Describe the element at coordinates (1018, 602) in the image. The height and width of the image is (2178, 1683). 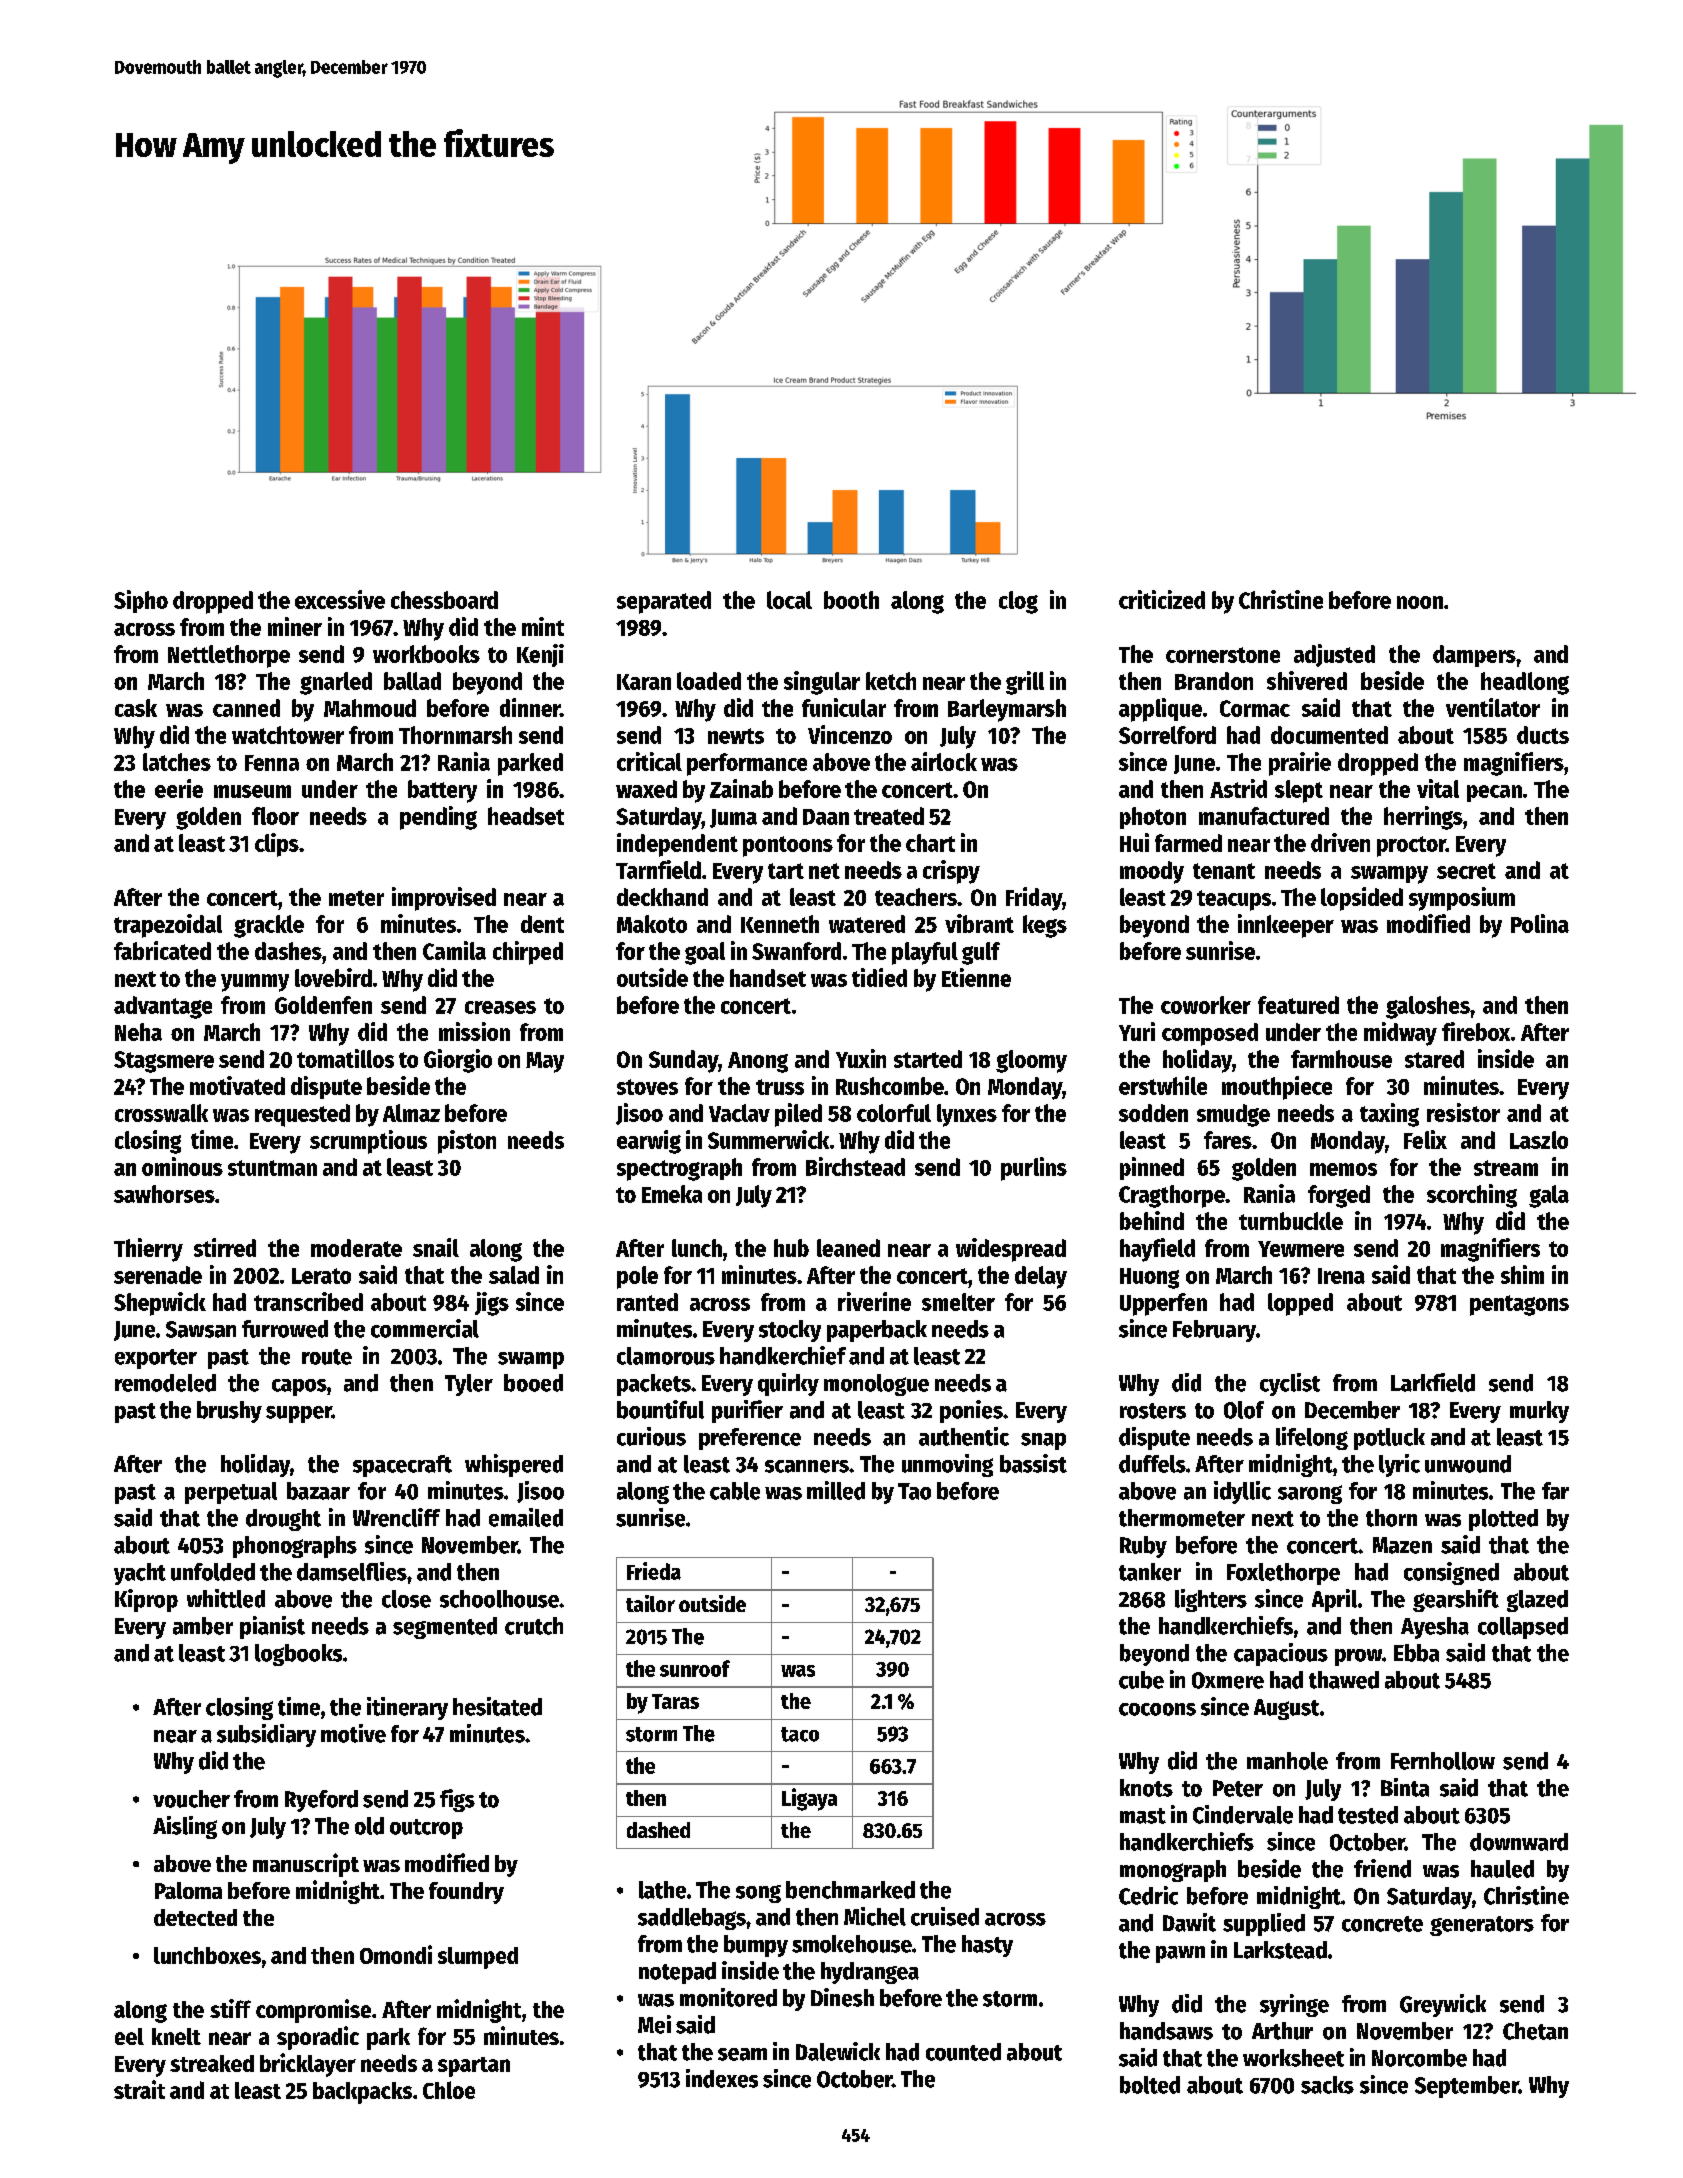
I see `clog` at that location.
